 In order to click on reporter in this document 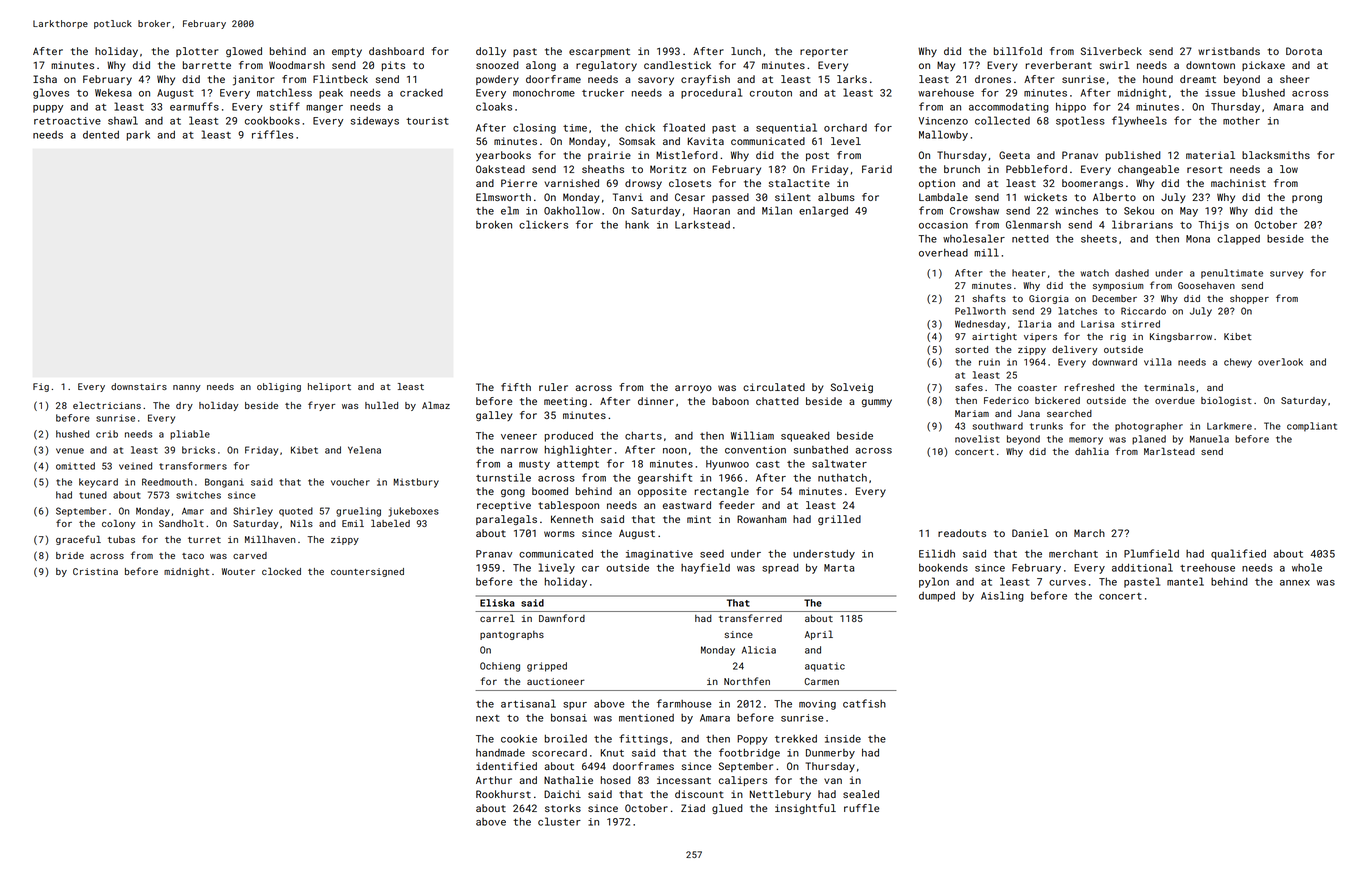, I will do `click(824, 52)`.
